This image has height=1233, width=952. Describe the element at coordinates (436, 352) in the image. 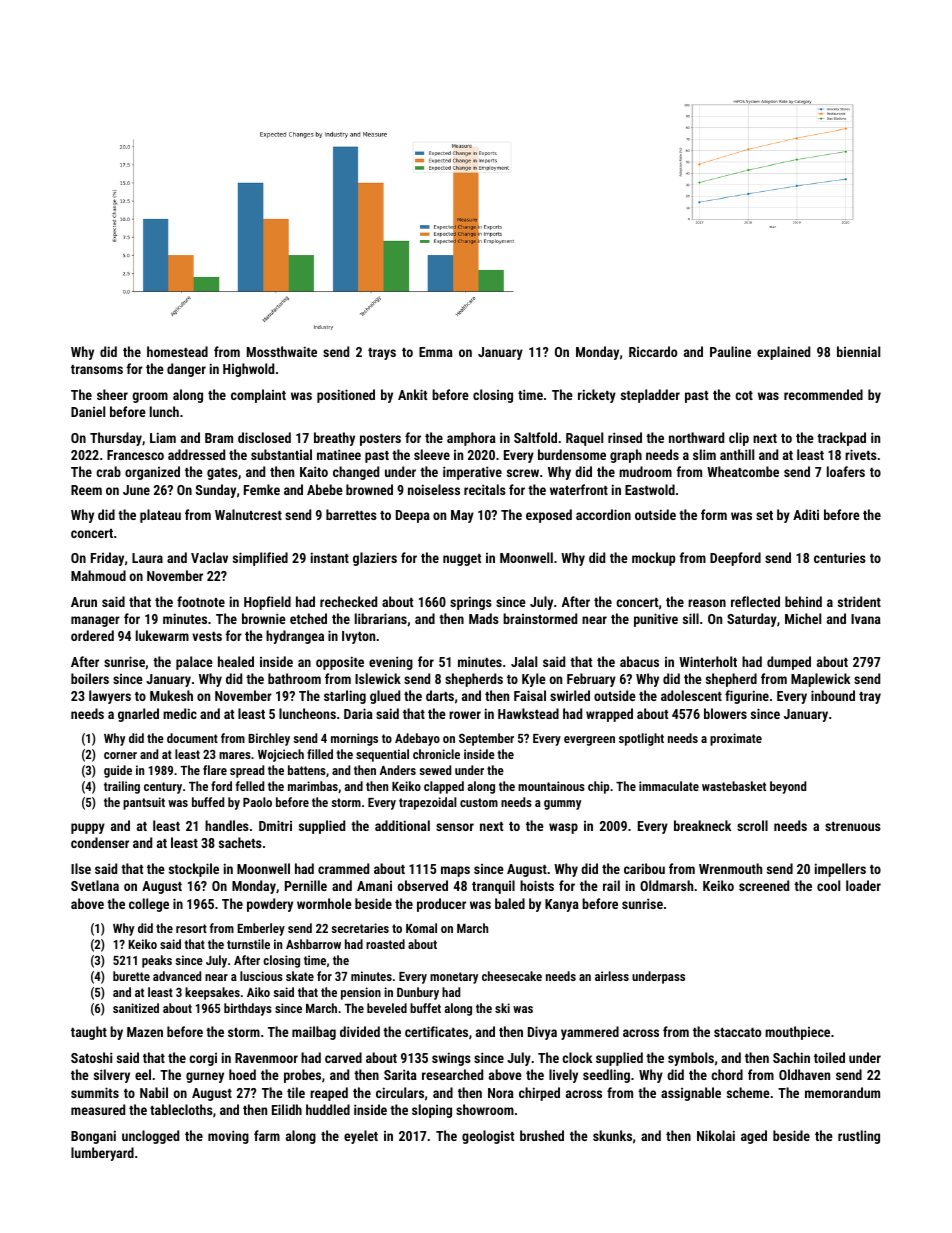

I see `Emma` at that location.
